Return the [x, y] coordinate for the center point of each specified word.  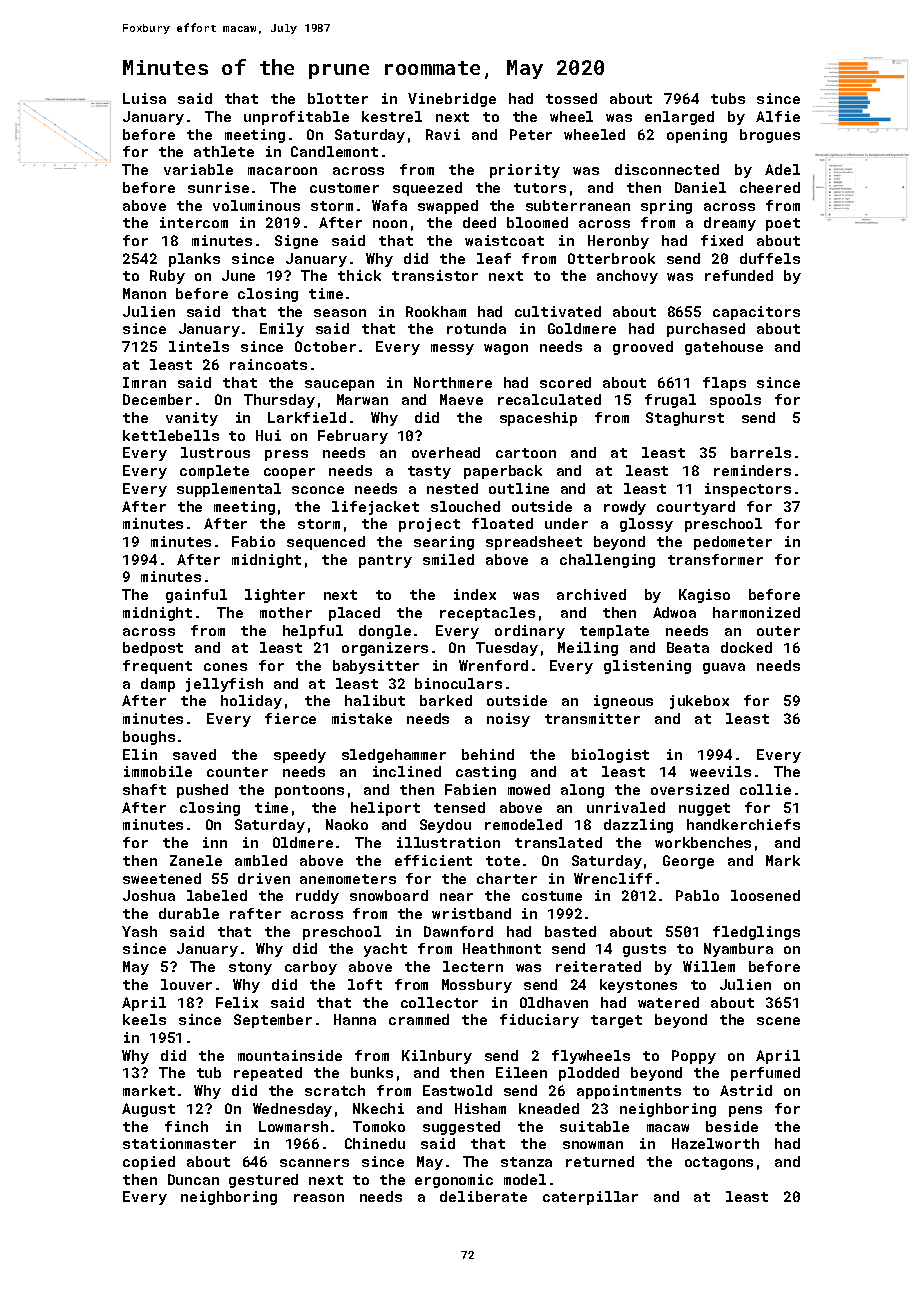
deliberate [483, 1196]
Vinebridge [452, 100]
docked [746, 647]
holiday [251, 702]
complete [214, 472]
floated [502, 523]
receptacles [487, 614]
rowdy [625, 508]
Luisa [144, 98]
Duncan [193, 1179]
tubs [728, 98]
